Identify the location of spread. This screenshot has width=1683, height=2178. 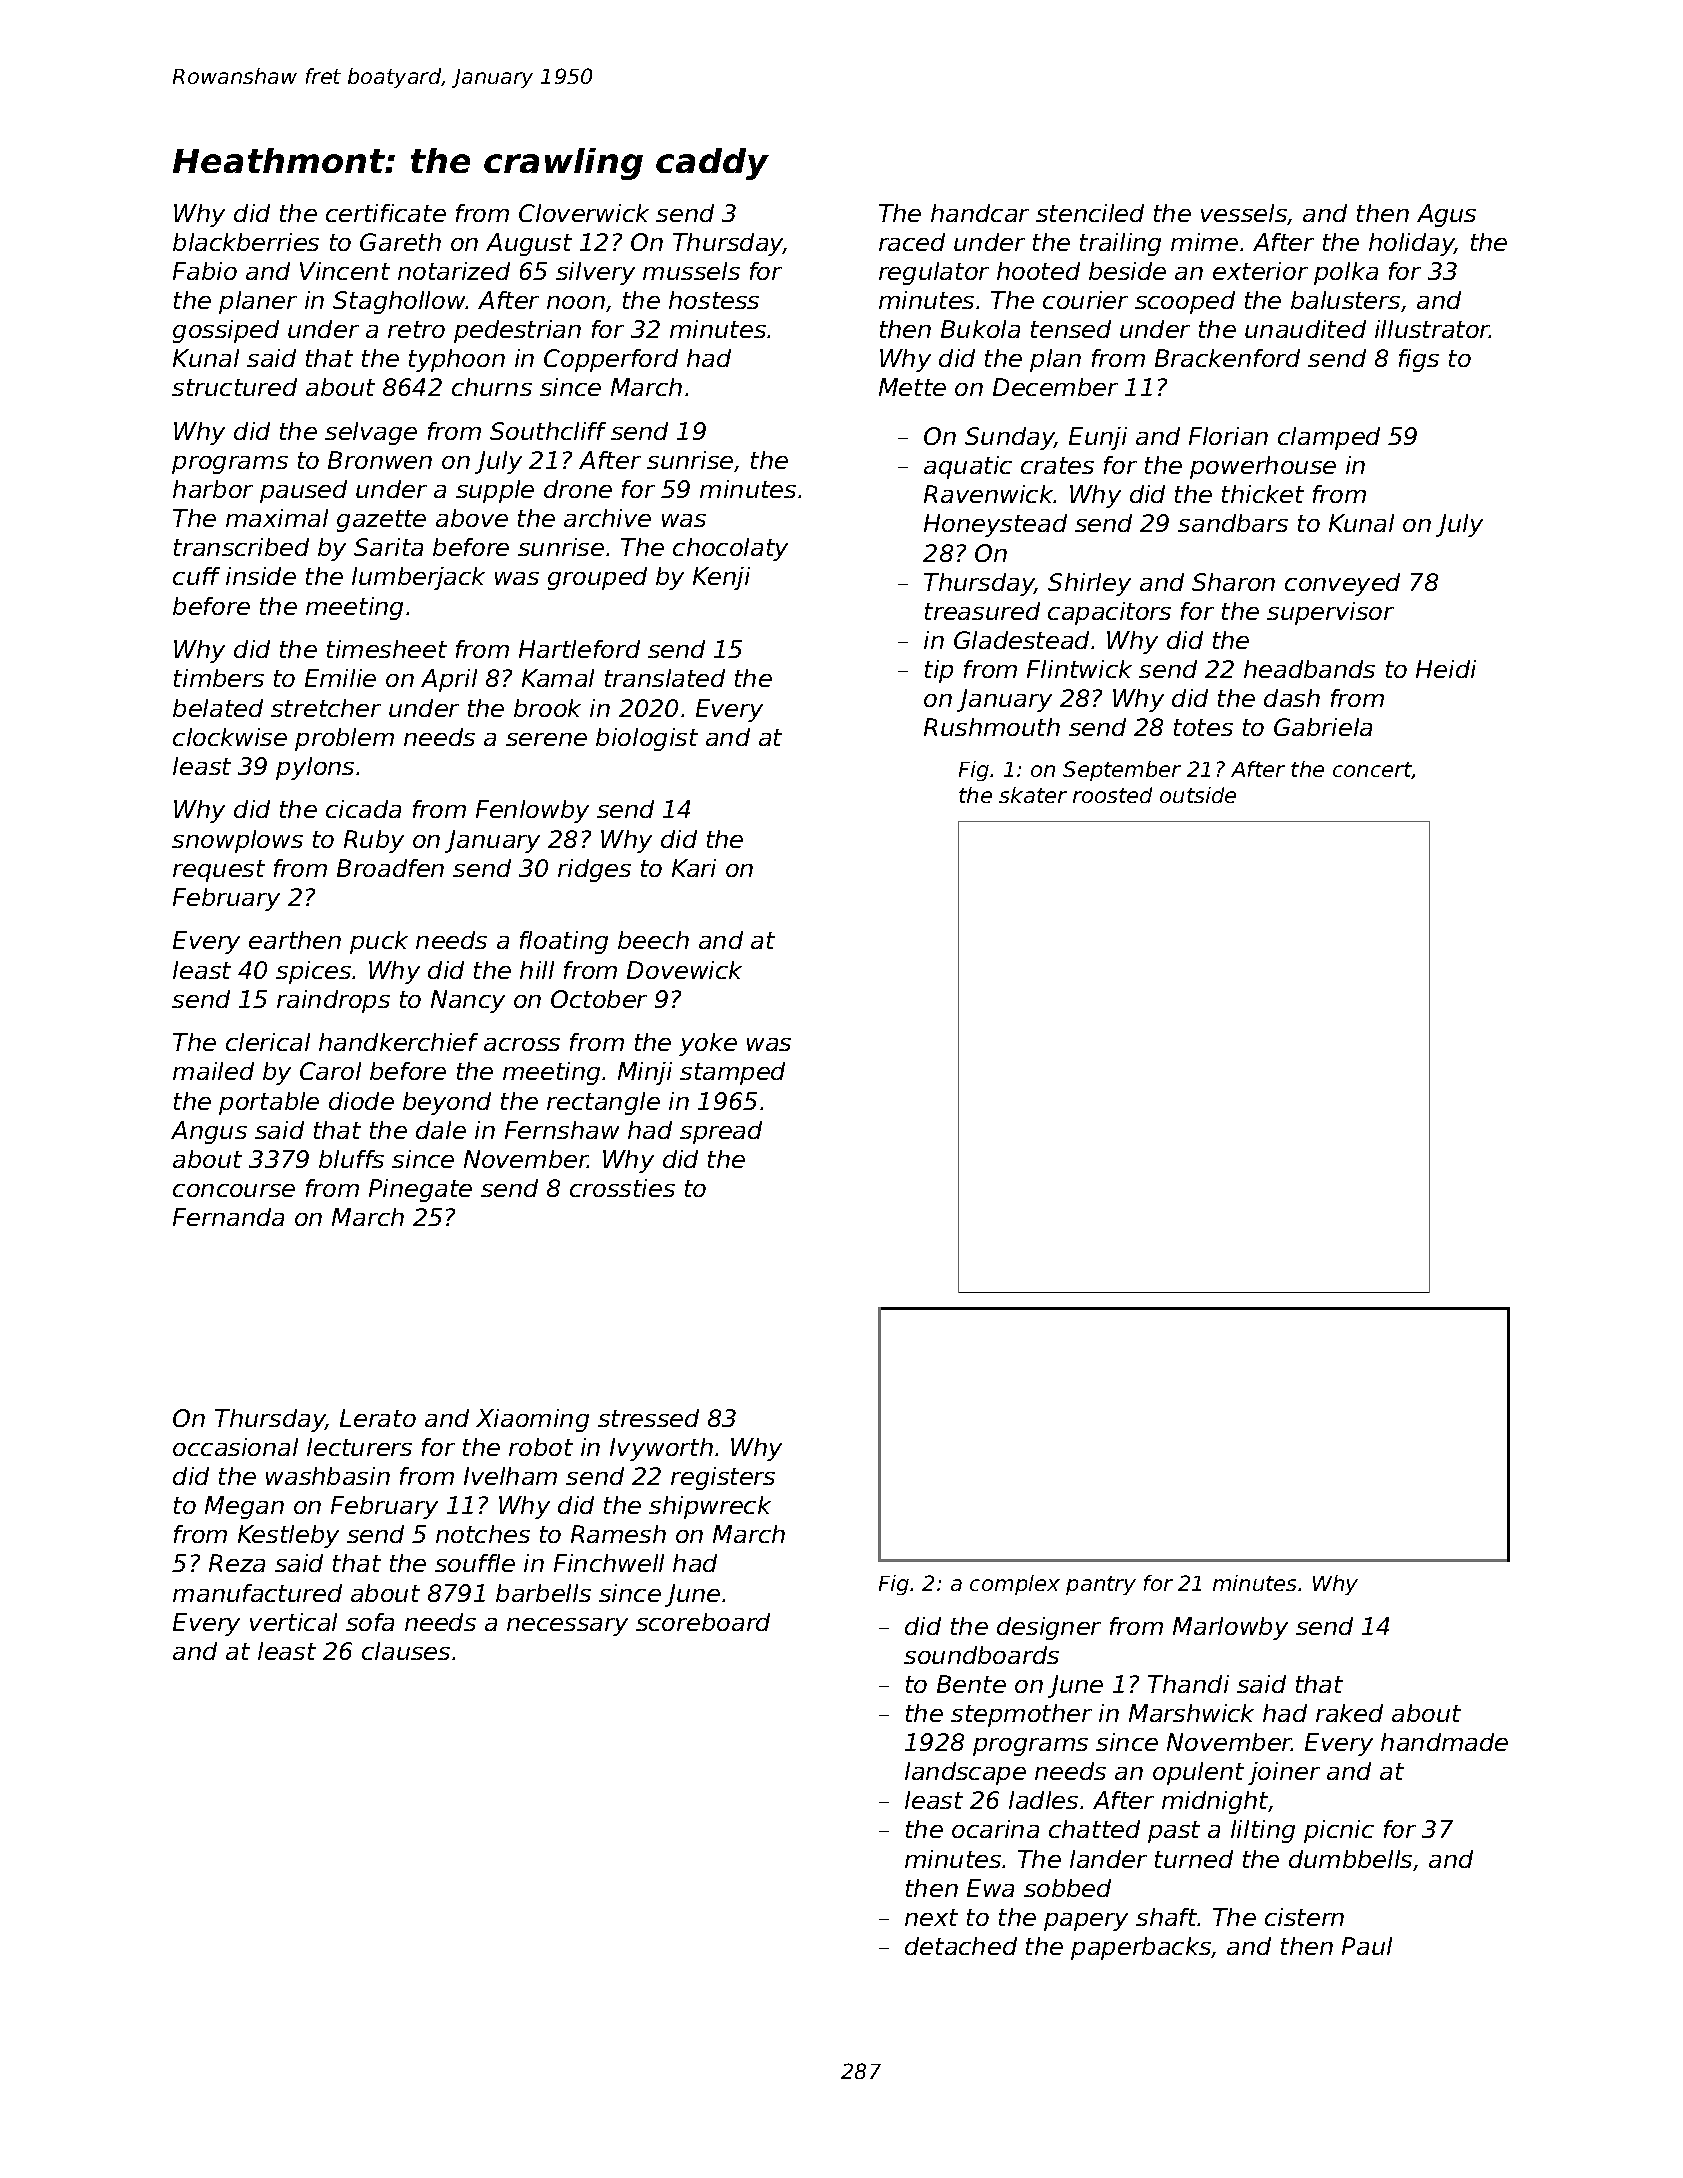
(721, 1132).
